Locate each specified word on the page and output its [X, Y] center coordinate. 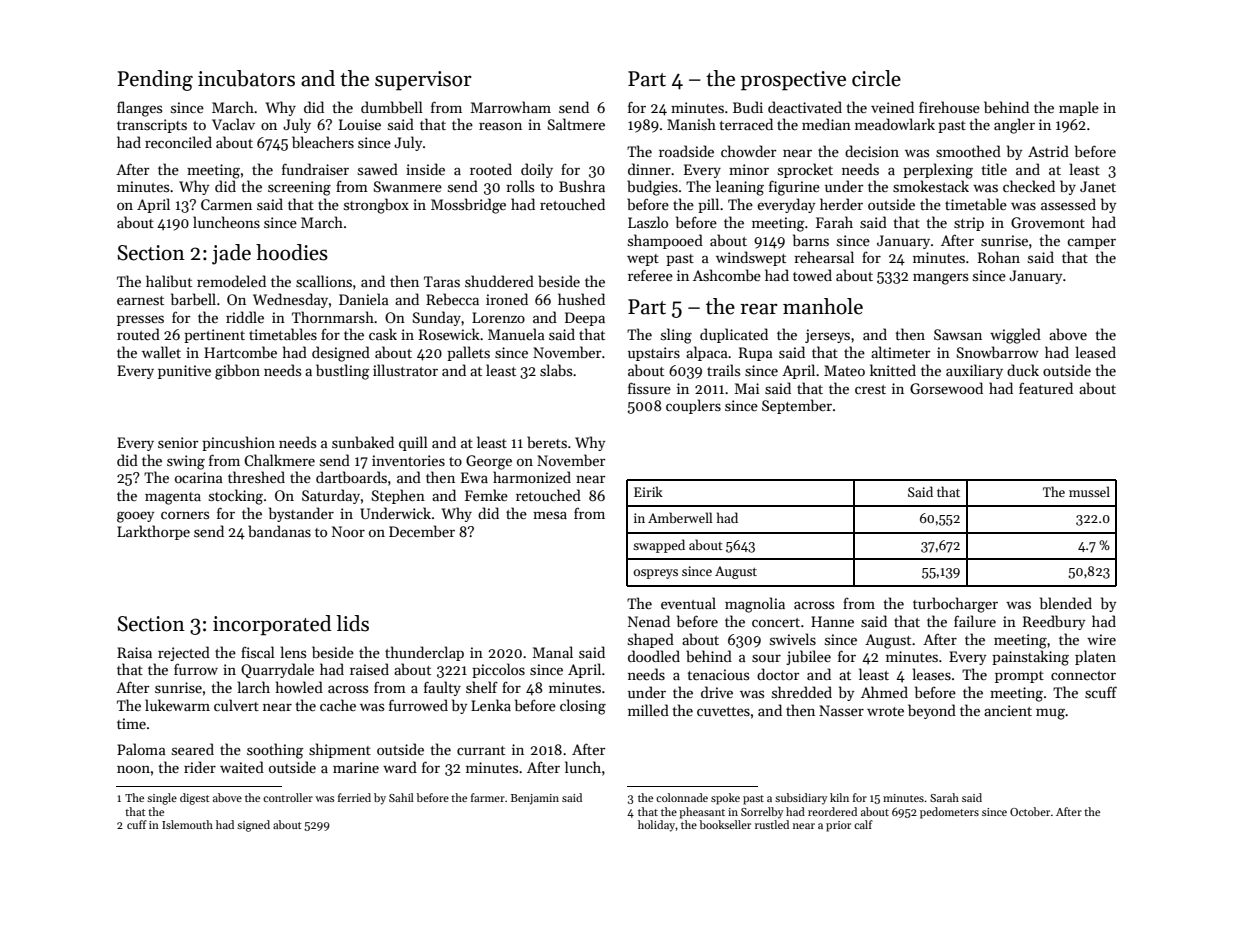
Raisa [134, 652]
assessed [1068, 204]
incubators [246, 78]
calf [863, 824]
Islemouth [187, 824]
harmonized [532, 477]
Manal [553, 652]
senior [178, 442]
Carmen [226, 204]
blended [1066, 603]
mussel [1089, 491]
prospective [793, 81]
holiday [657, 826]
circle [876, 78]
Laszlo [648, 222]
